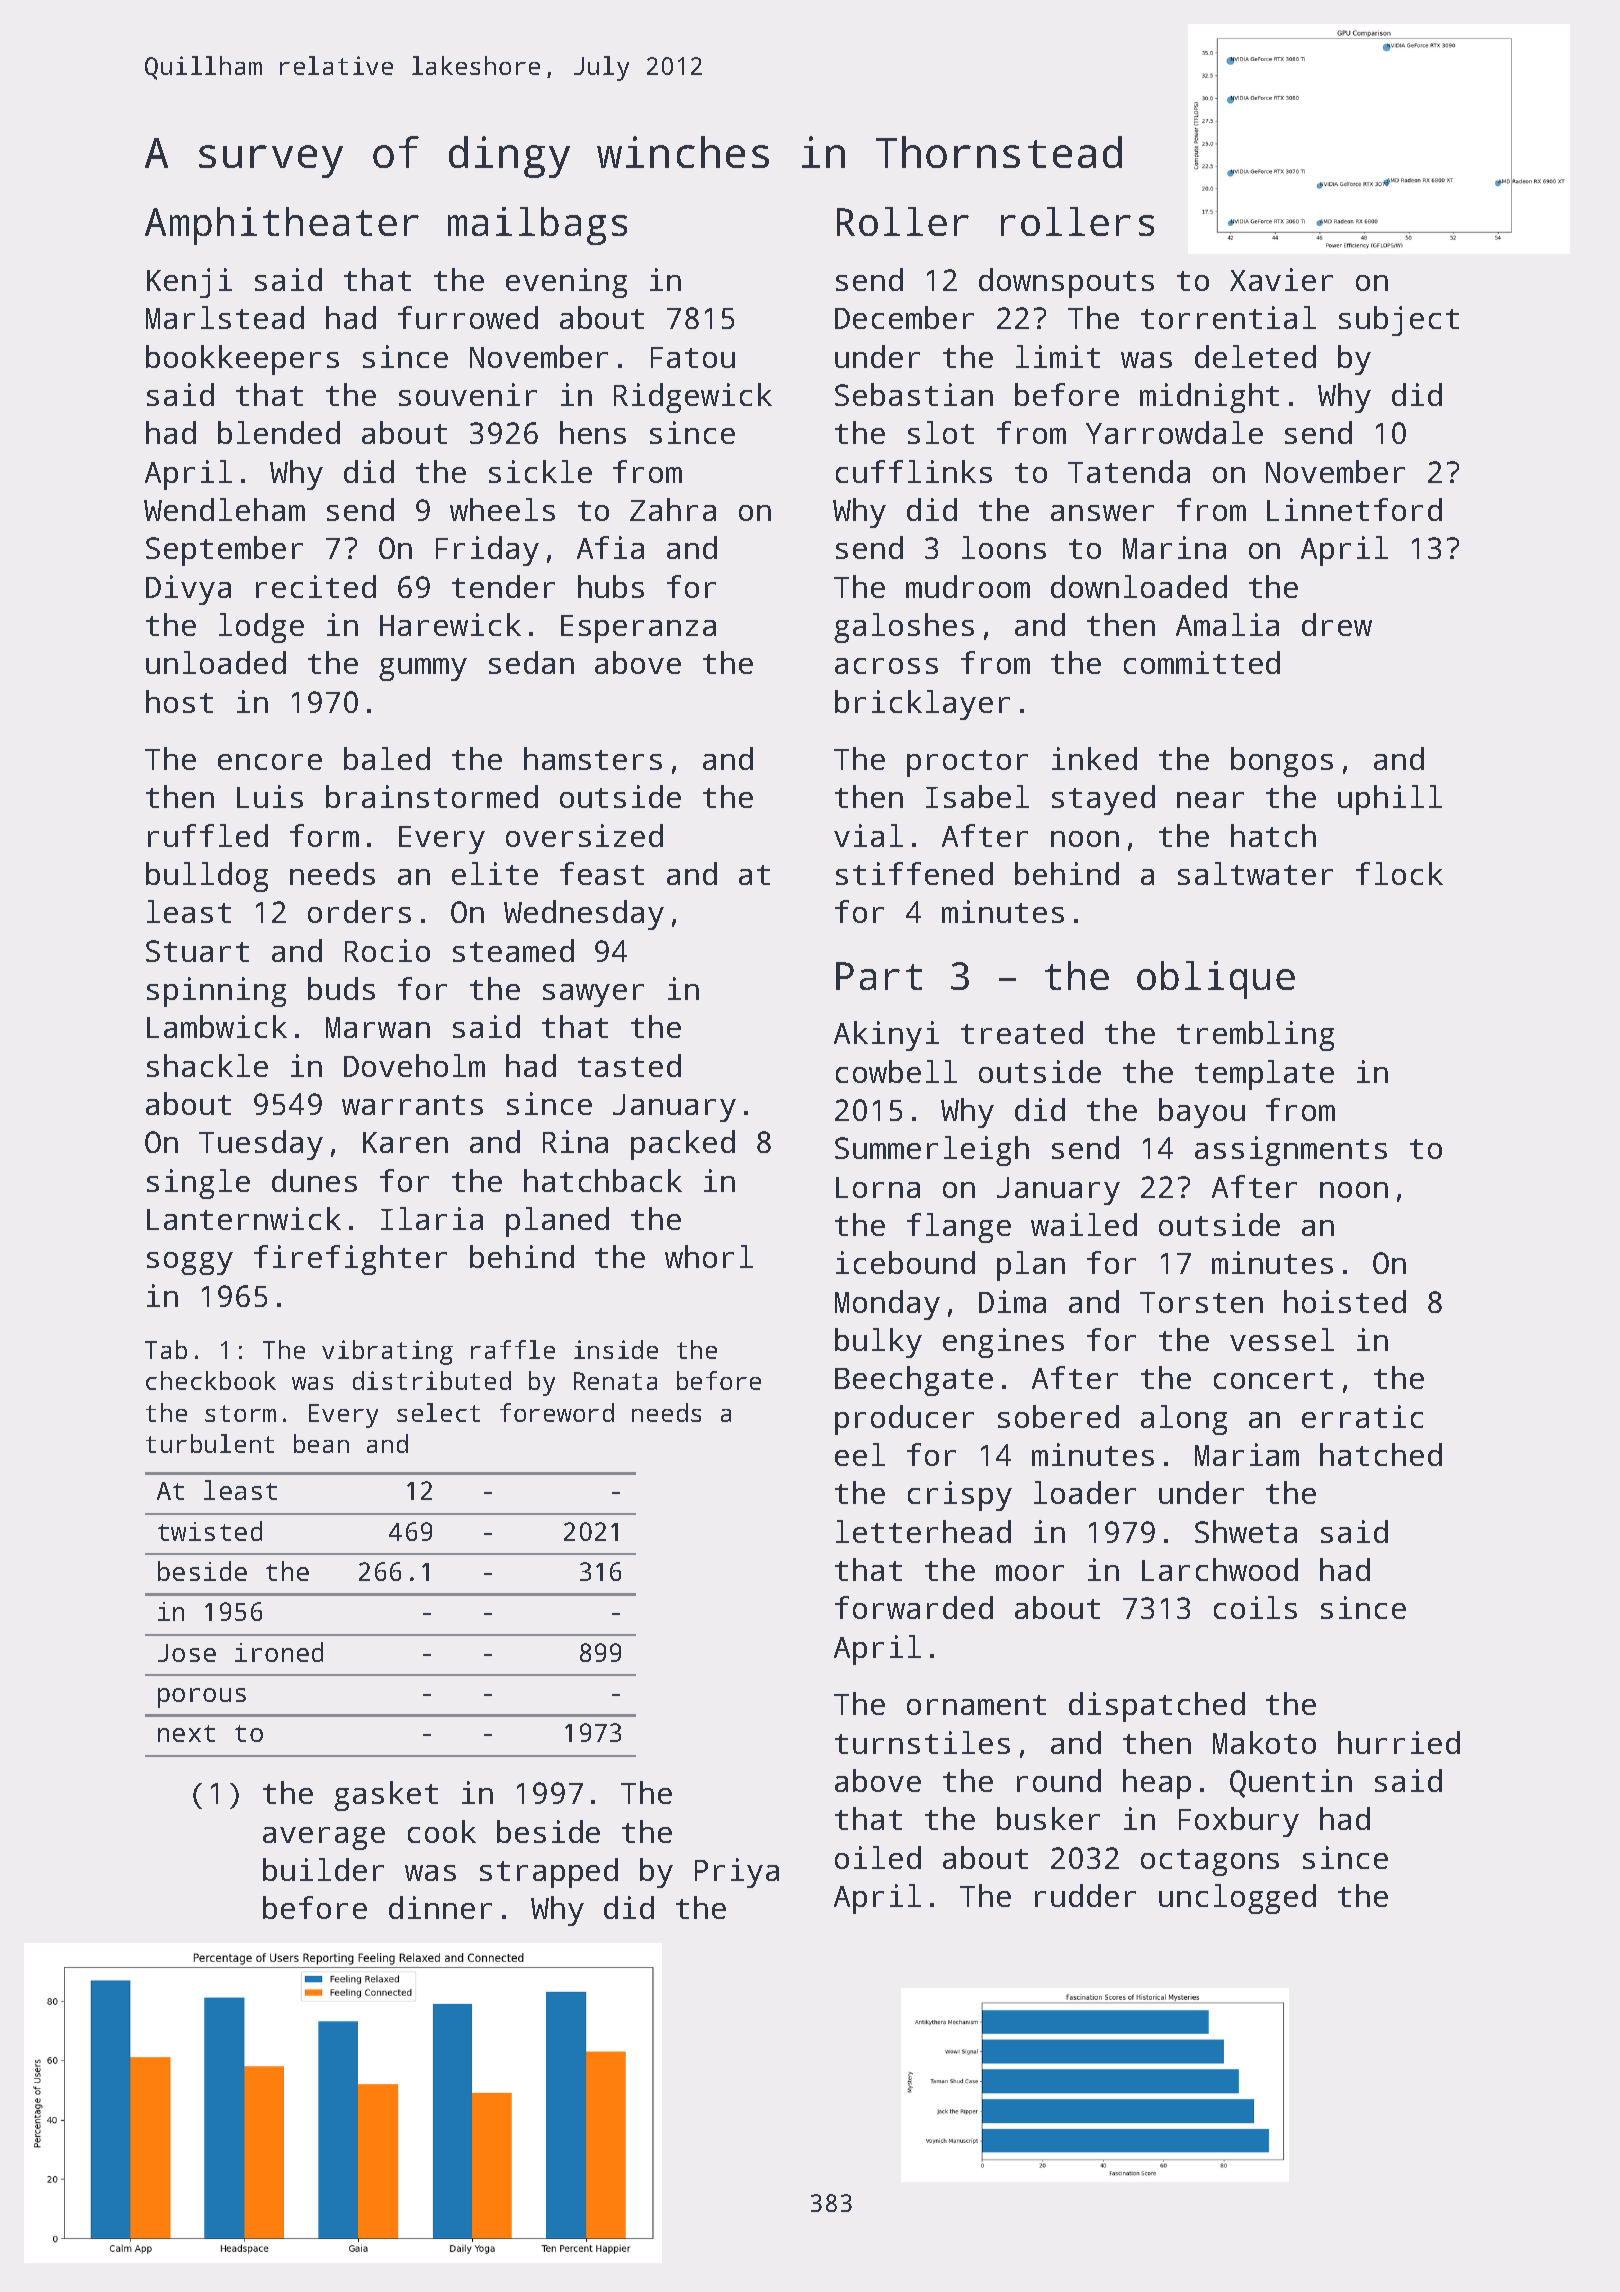  What do you see at coordinates (878, 1857) in the screenshot?
I see `oiled` at bounding box center [878, 1857].
